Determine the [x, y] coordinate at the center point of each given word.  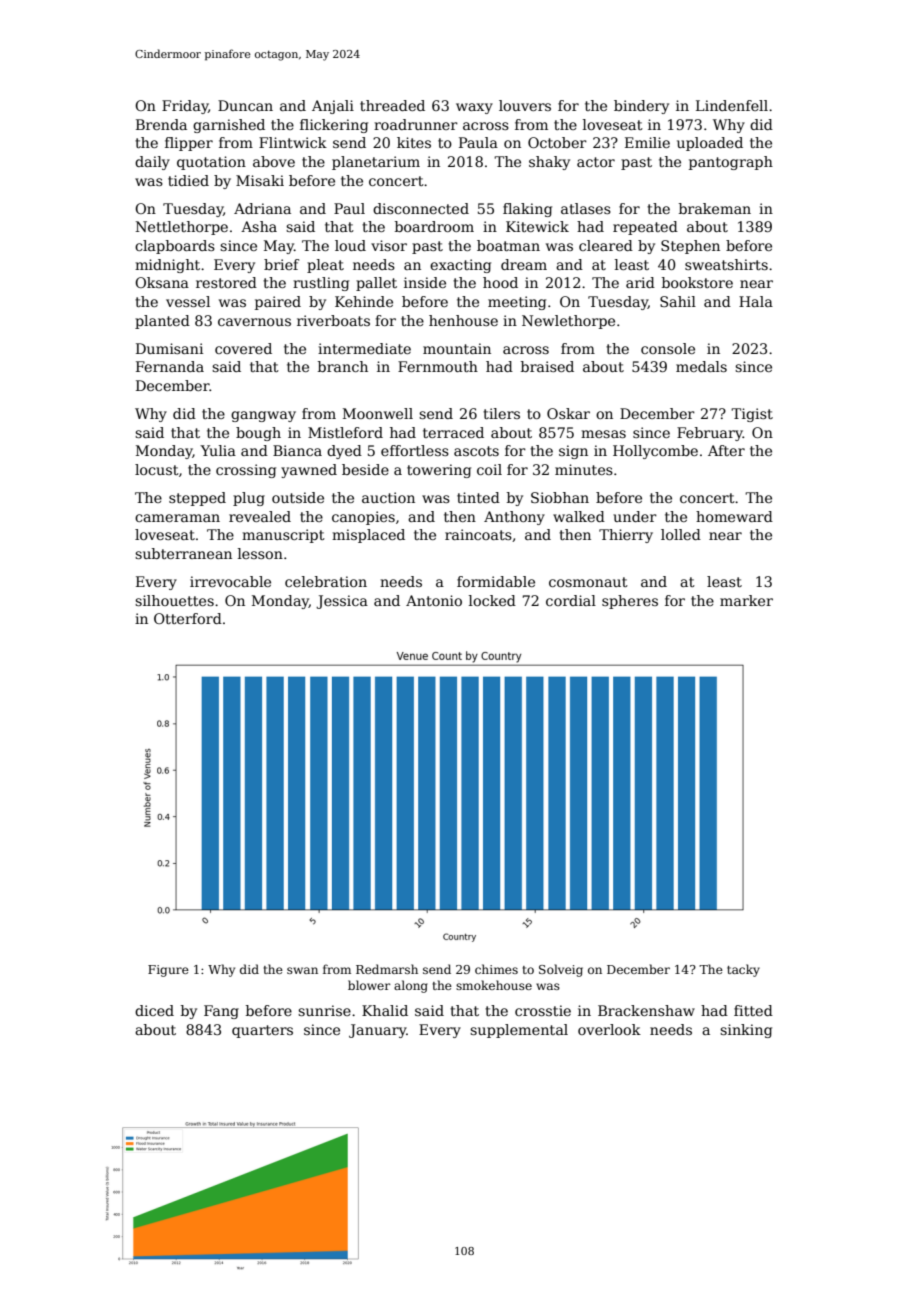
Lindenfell [732, 105]
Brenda [161, 124]
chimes [496, 969]
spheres [630, 602]
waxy [474, 108]
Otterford [188, 618]
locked [492, 600]
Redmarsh [387, 969]
